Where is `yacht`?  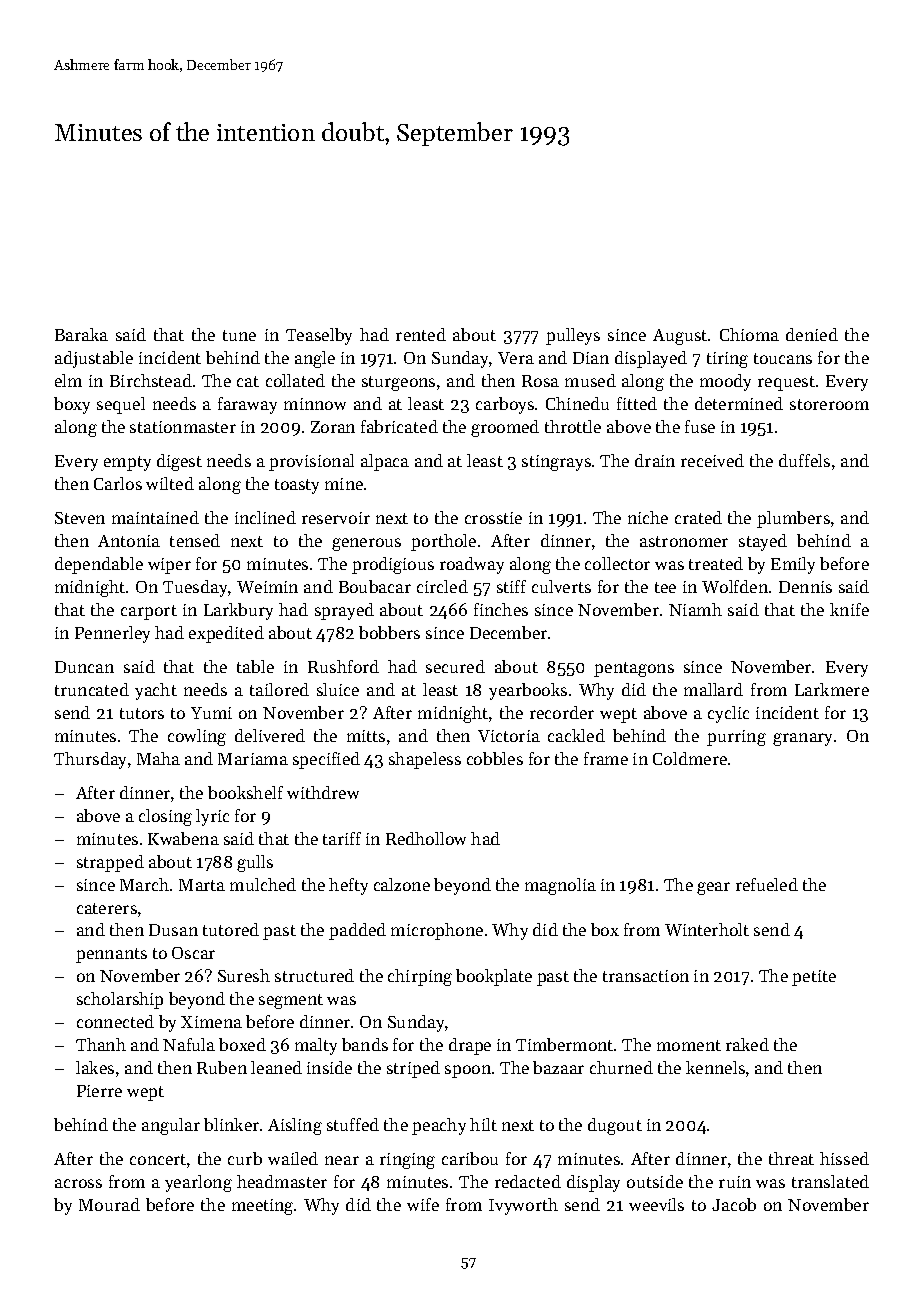
yacht is located at coordinates (156, 691).
